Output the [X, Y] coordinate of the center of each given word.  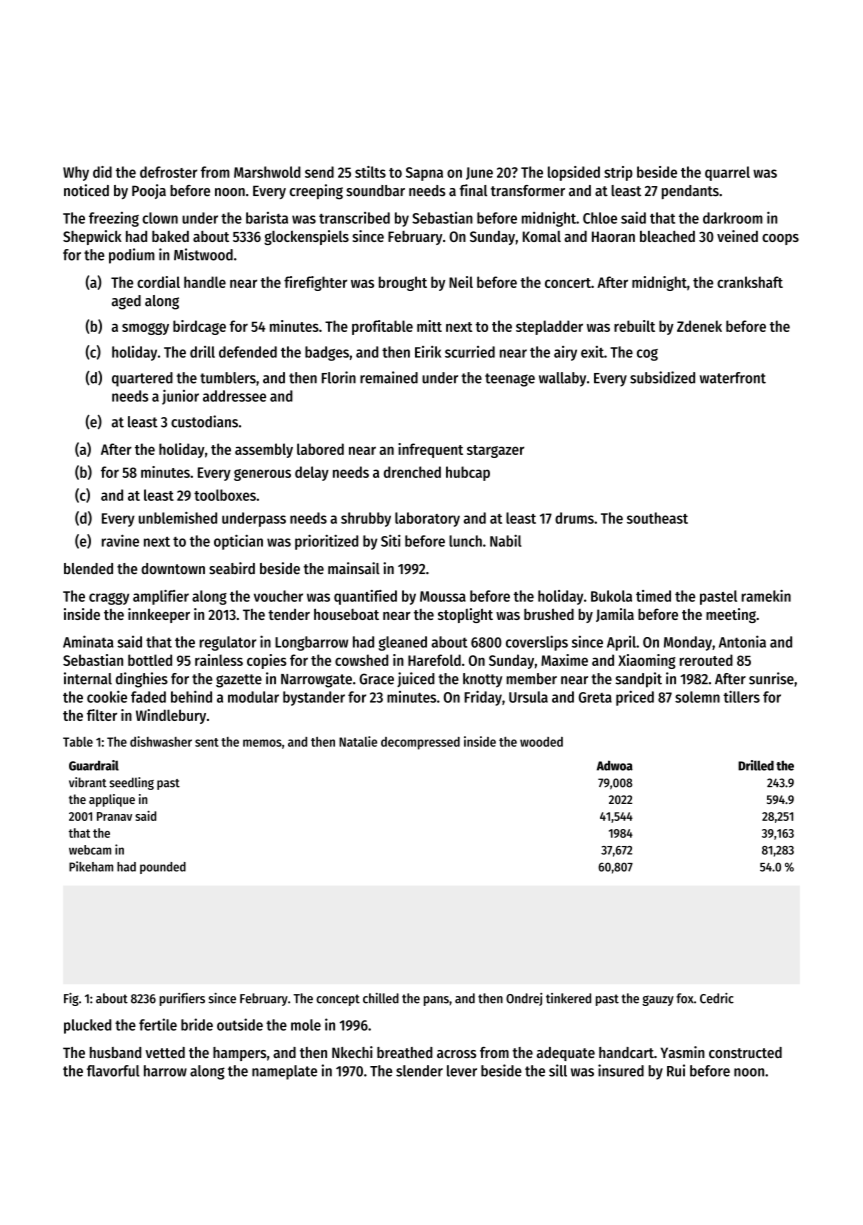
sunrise [771, 678]
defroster [169, 172]
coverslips [537, 643]
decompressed [420, 743]
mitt [429, 326]
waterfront [733, 378]
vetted [165, 1052]
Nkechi [352, 1052]
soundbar [375, 191]
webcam [90, 850]
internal [88, 678]
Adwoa [615, 765]
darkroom [733, 218]
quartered [142, 379]
